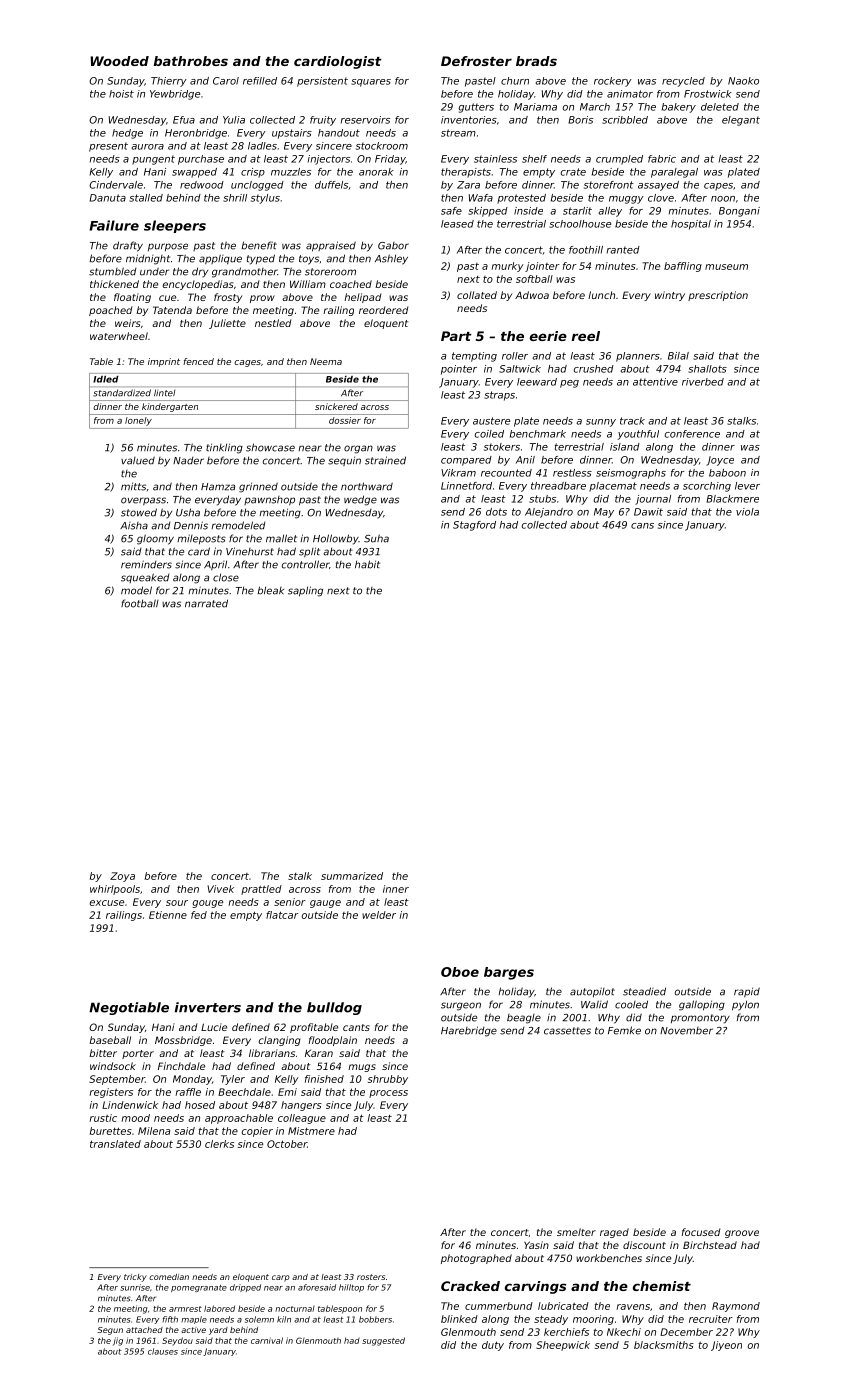  Describe the element at coordinates (267, 1340) in the page. I see `carnival` at that location.
